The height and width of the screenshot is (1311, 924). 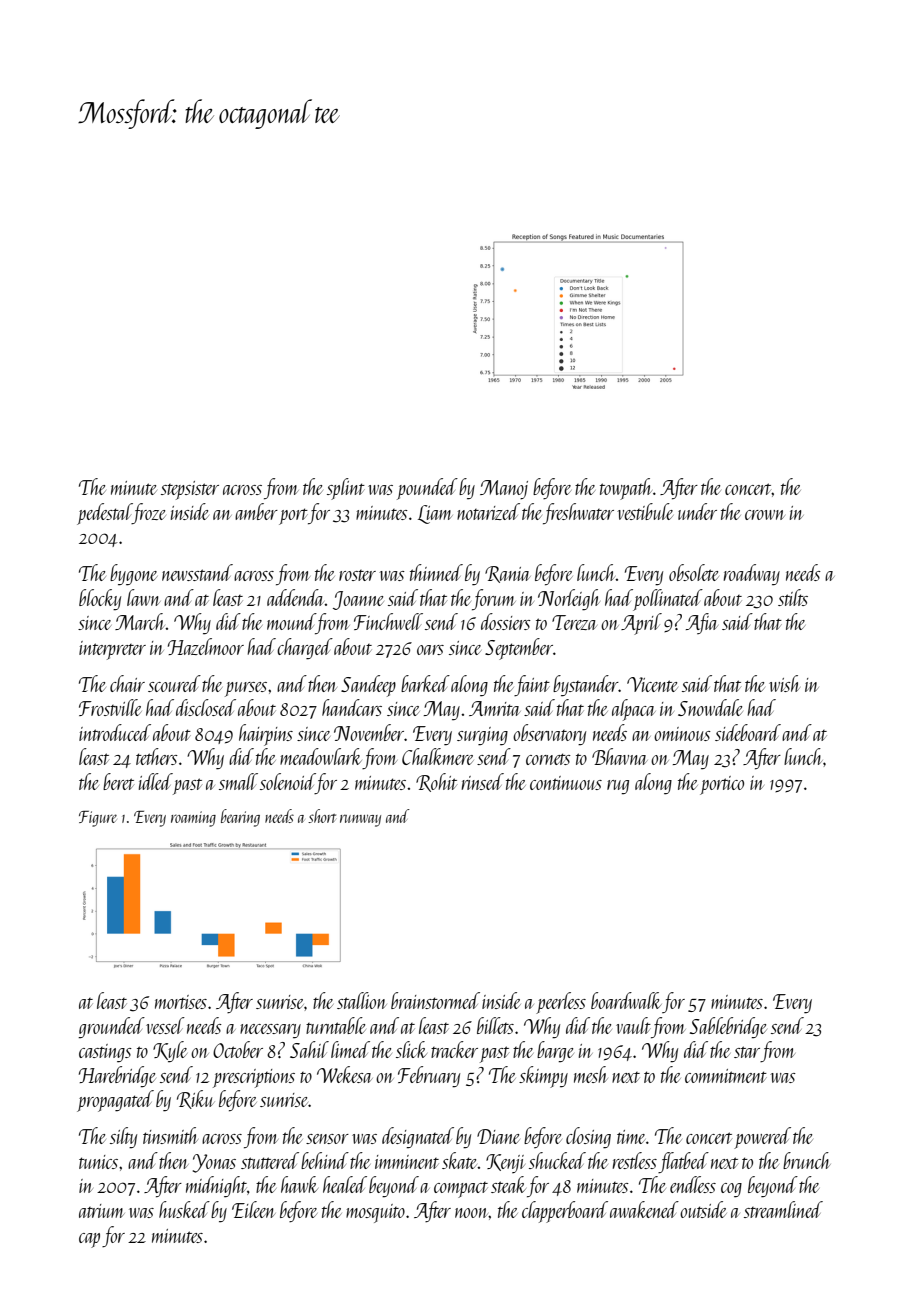 What do you see at coordinates (181, 1002) in the screenshot?
I see `mortises` at bounding box center [181, 1002].
